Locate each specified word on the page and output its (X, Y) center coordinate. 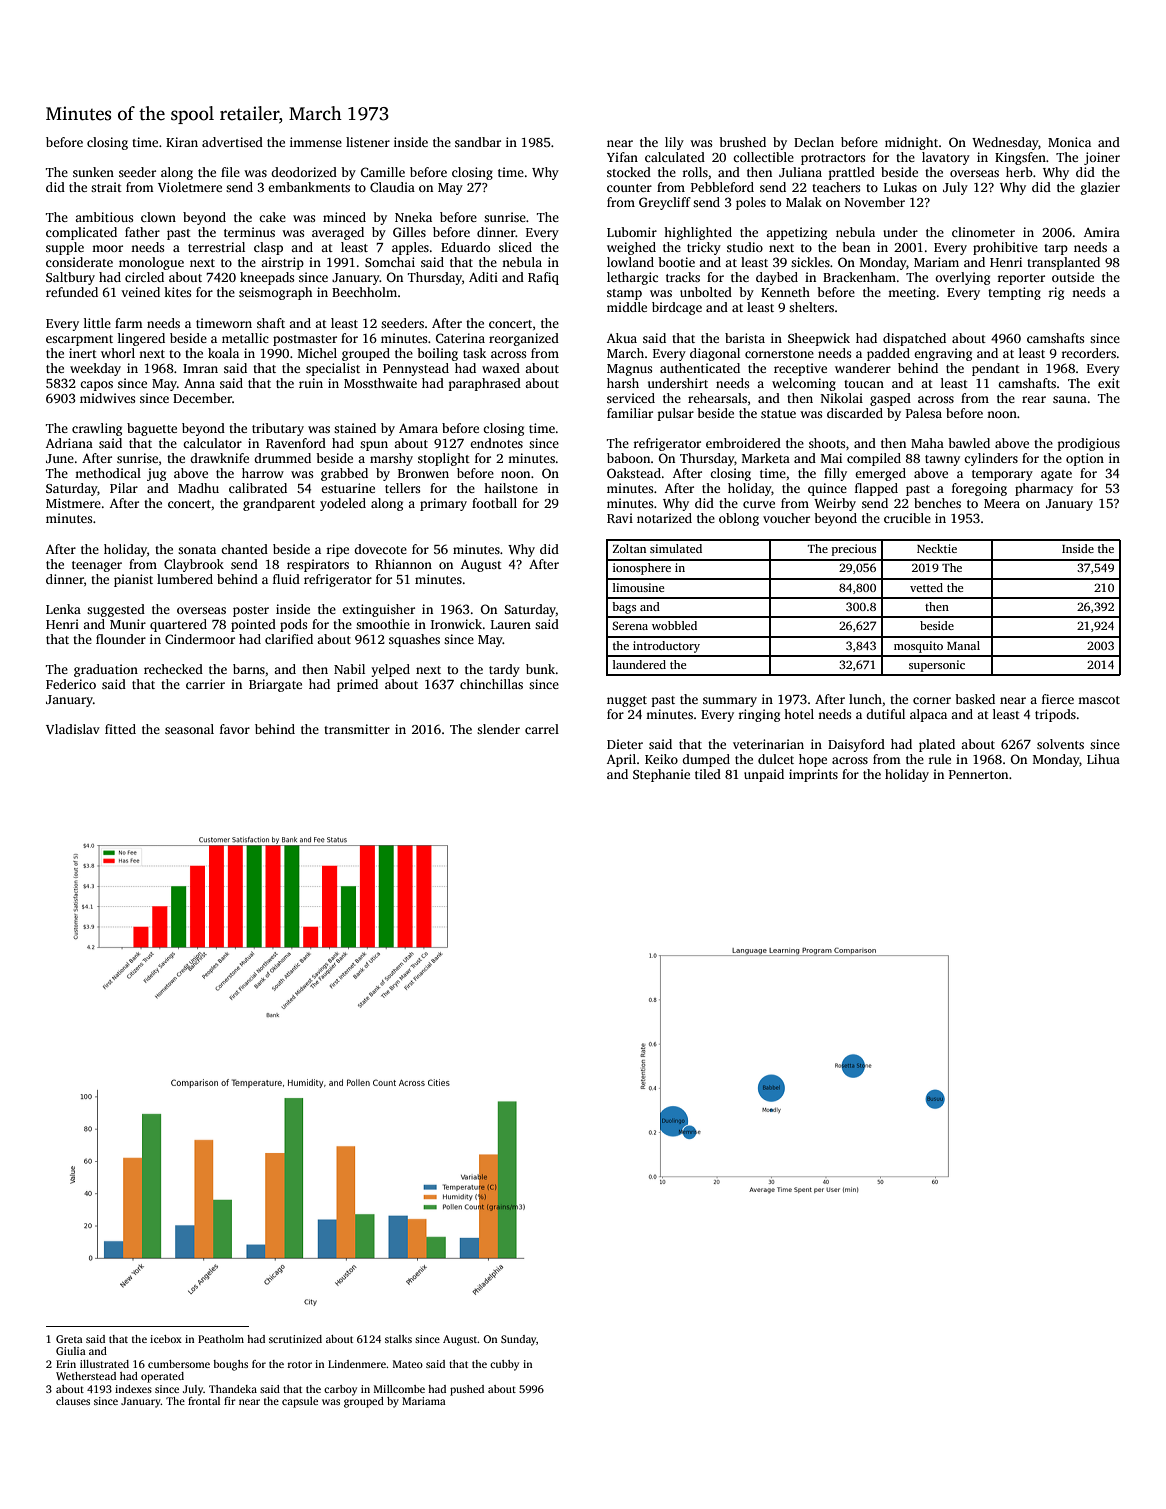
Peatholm (221, 1339)
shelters (811, 307)
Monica (1069, 142)
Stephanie (661, 775)
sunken (93, 172)
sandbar (478, 142)
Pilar (124, 488)
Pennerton (978, 774)
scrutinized (295, 1339)
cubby (504, 1365)
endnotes (496, 443)
